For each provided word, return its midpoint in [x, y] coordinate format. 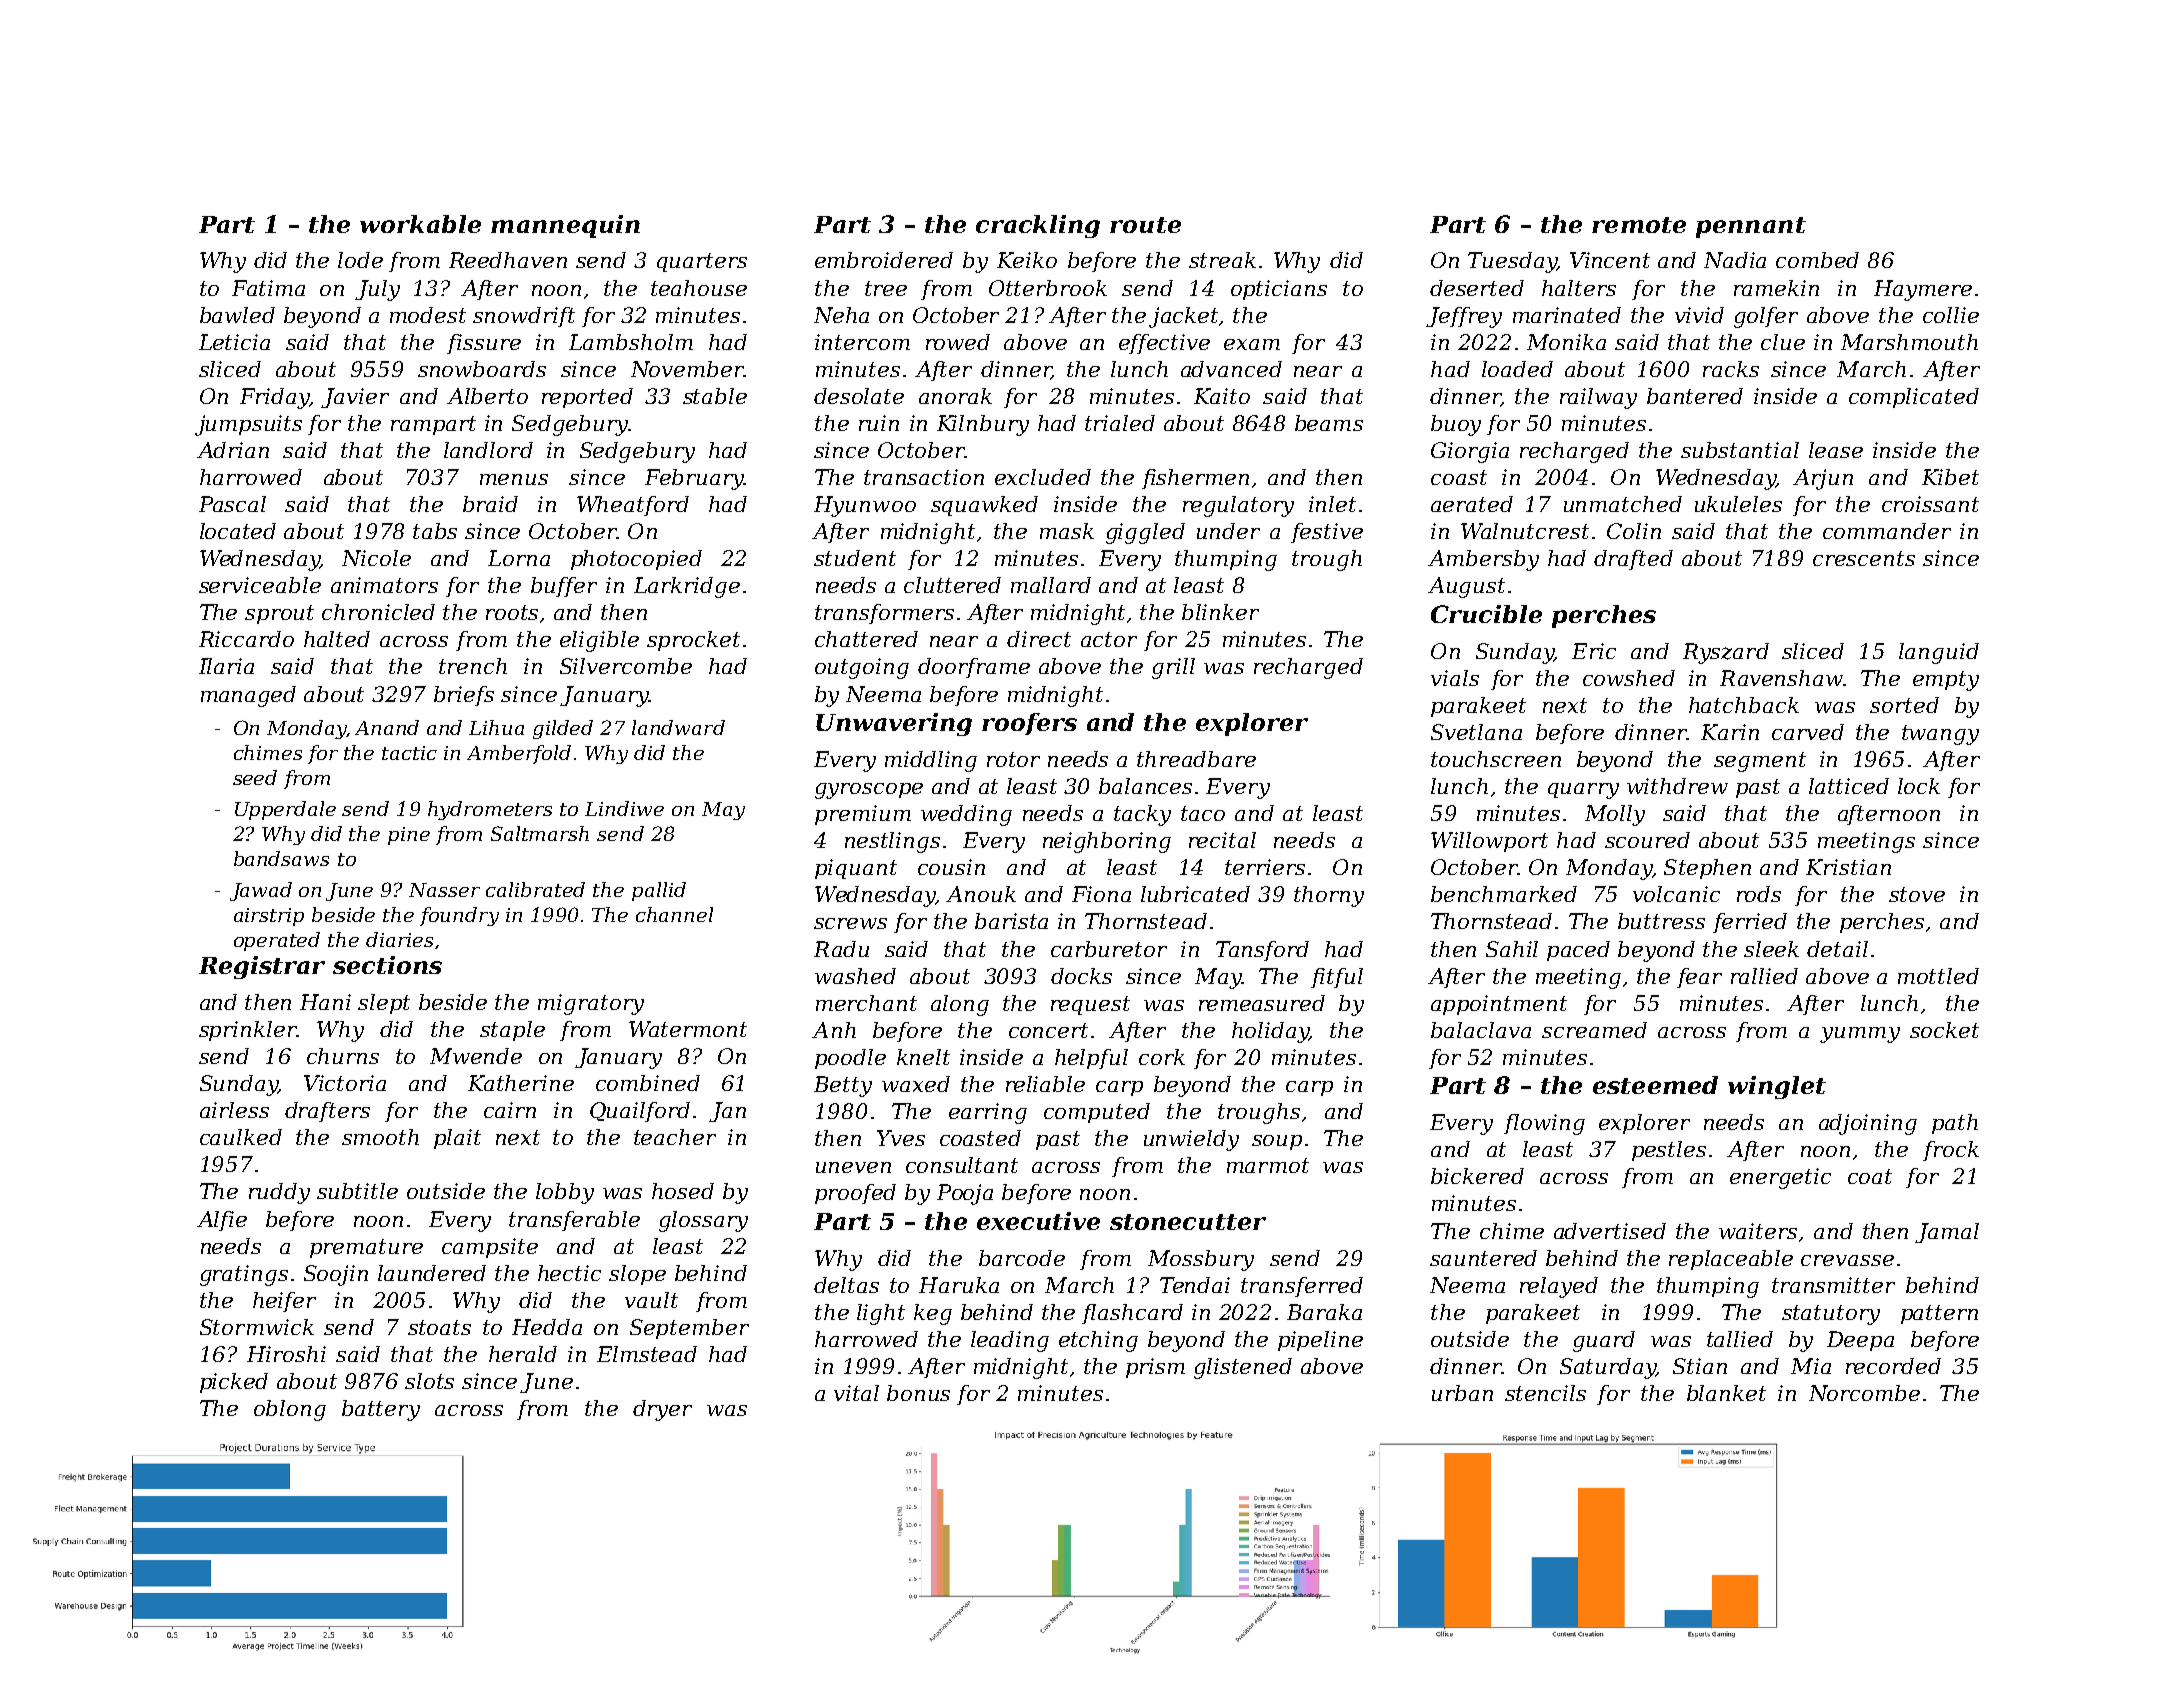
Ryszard [1726, 653]
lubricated [1195, 894]
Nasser [444, 890]
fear [1699, 978]
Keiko [1027, 260]
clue [1783, 342]
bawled [237, 315]
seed [255, 777]
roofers [1029, 724]
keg [933, 1314]
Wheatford [633, 506]
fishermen [1195, 479]
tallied [1740, 1339]
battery [381, 1410]
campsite [490, 1248]
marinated [1567, 315]
